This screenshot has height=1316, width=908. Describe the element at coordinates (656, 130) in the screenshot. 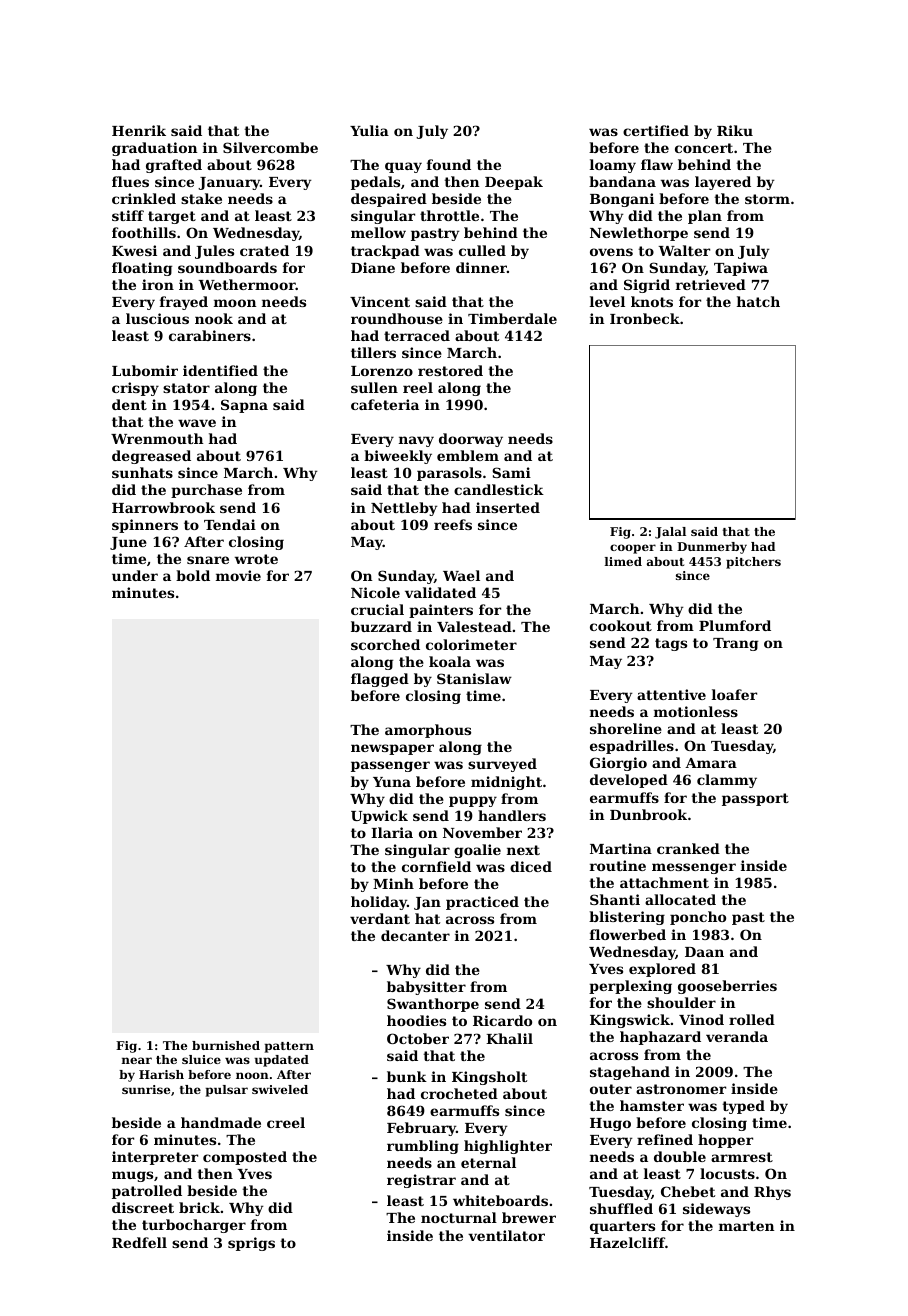

I see `certified` at that location.
